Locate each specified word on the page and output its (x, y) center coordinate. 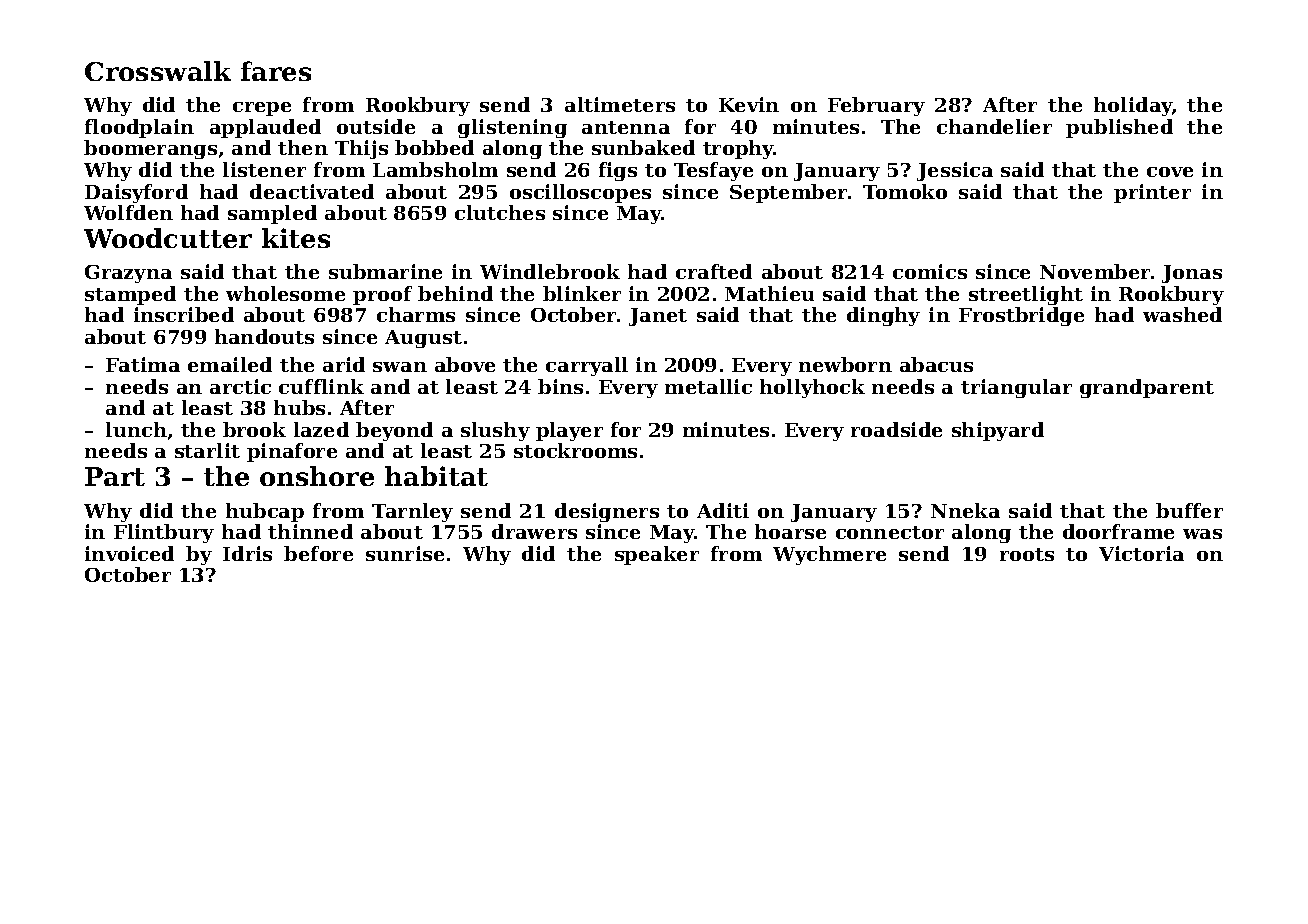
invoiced (129, 553)
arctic (240, 386)
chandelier (994, 126)
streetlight (1026, 295)
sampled (272, 214)
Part (115, 476)
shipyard (998, 431)
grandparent (1147, 388)
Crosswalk (158, 71)
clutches (500, 212)
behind (455, 293)
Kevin (749, 104)
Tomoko (905, 191)
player (569, 431)
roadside (896, 429)
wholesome (285, 293)
